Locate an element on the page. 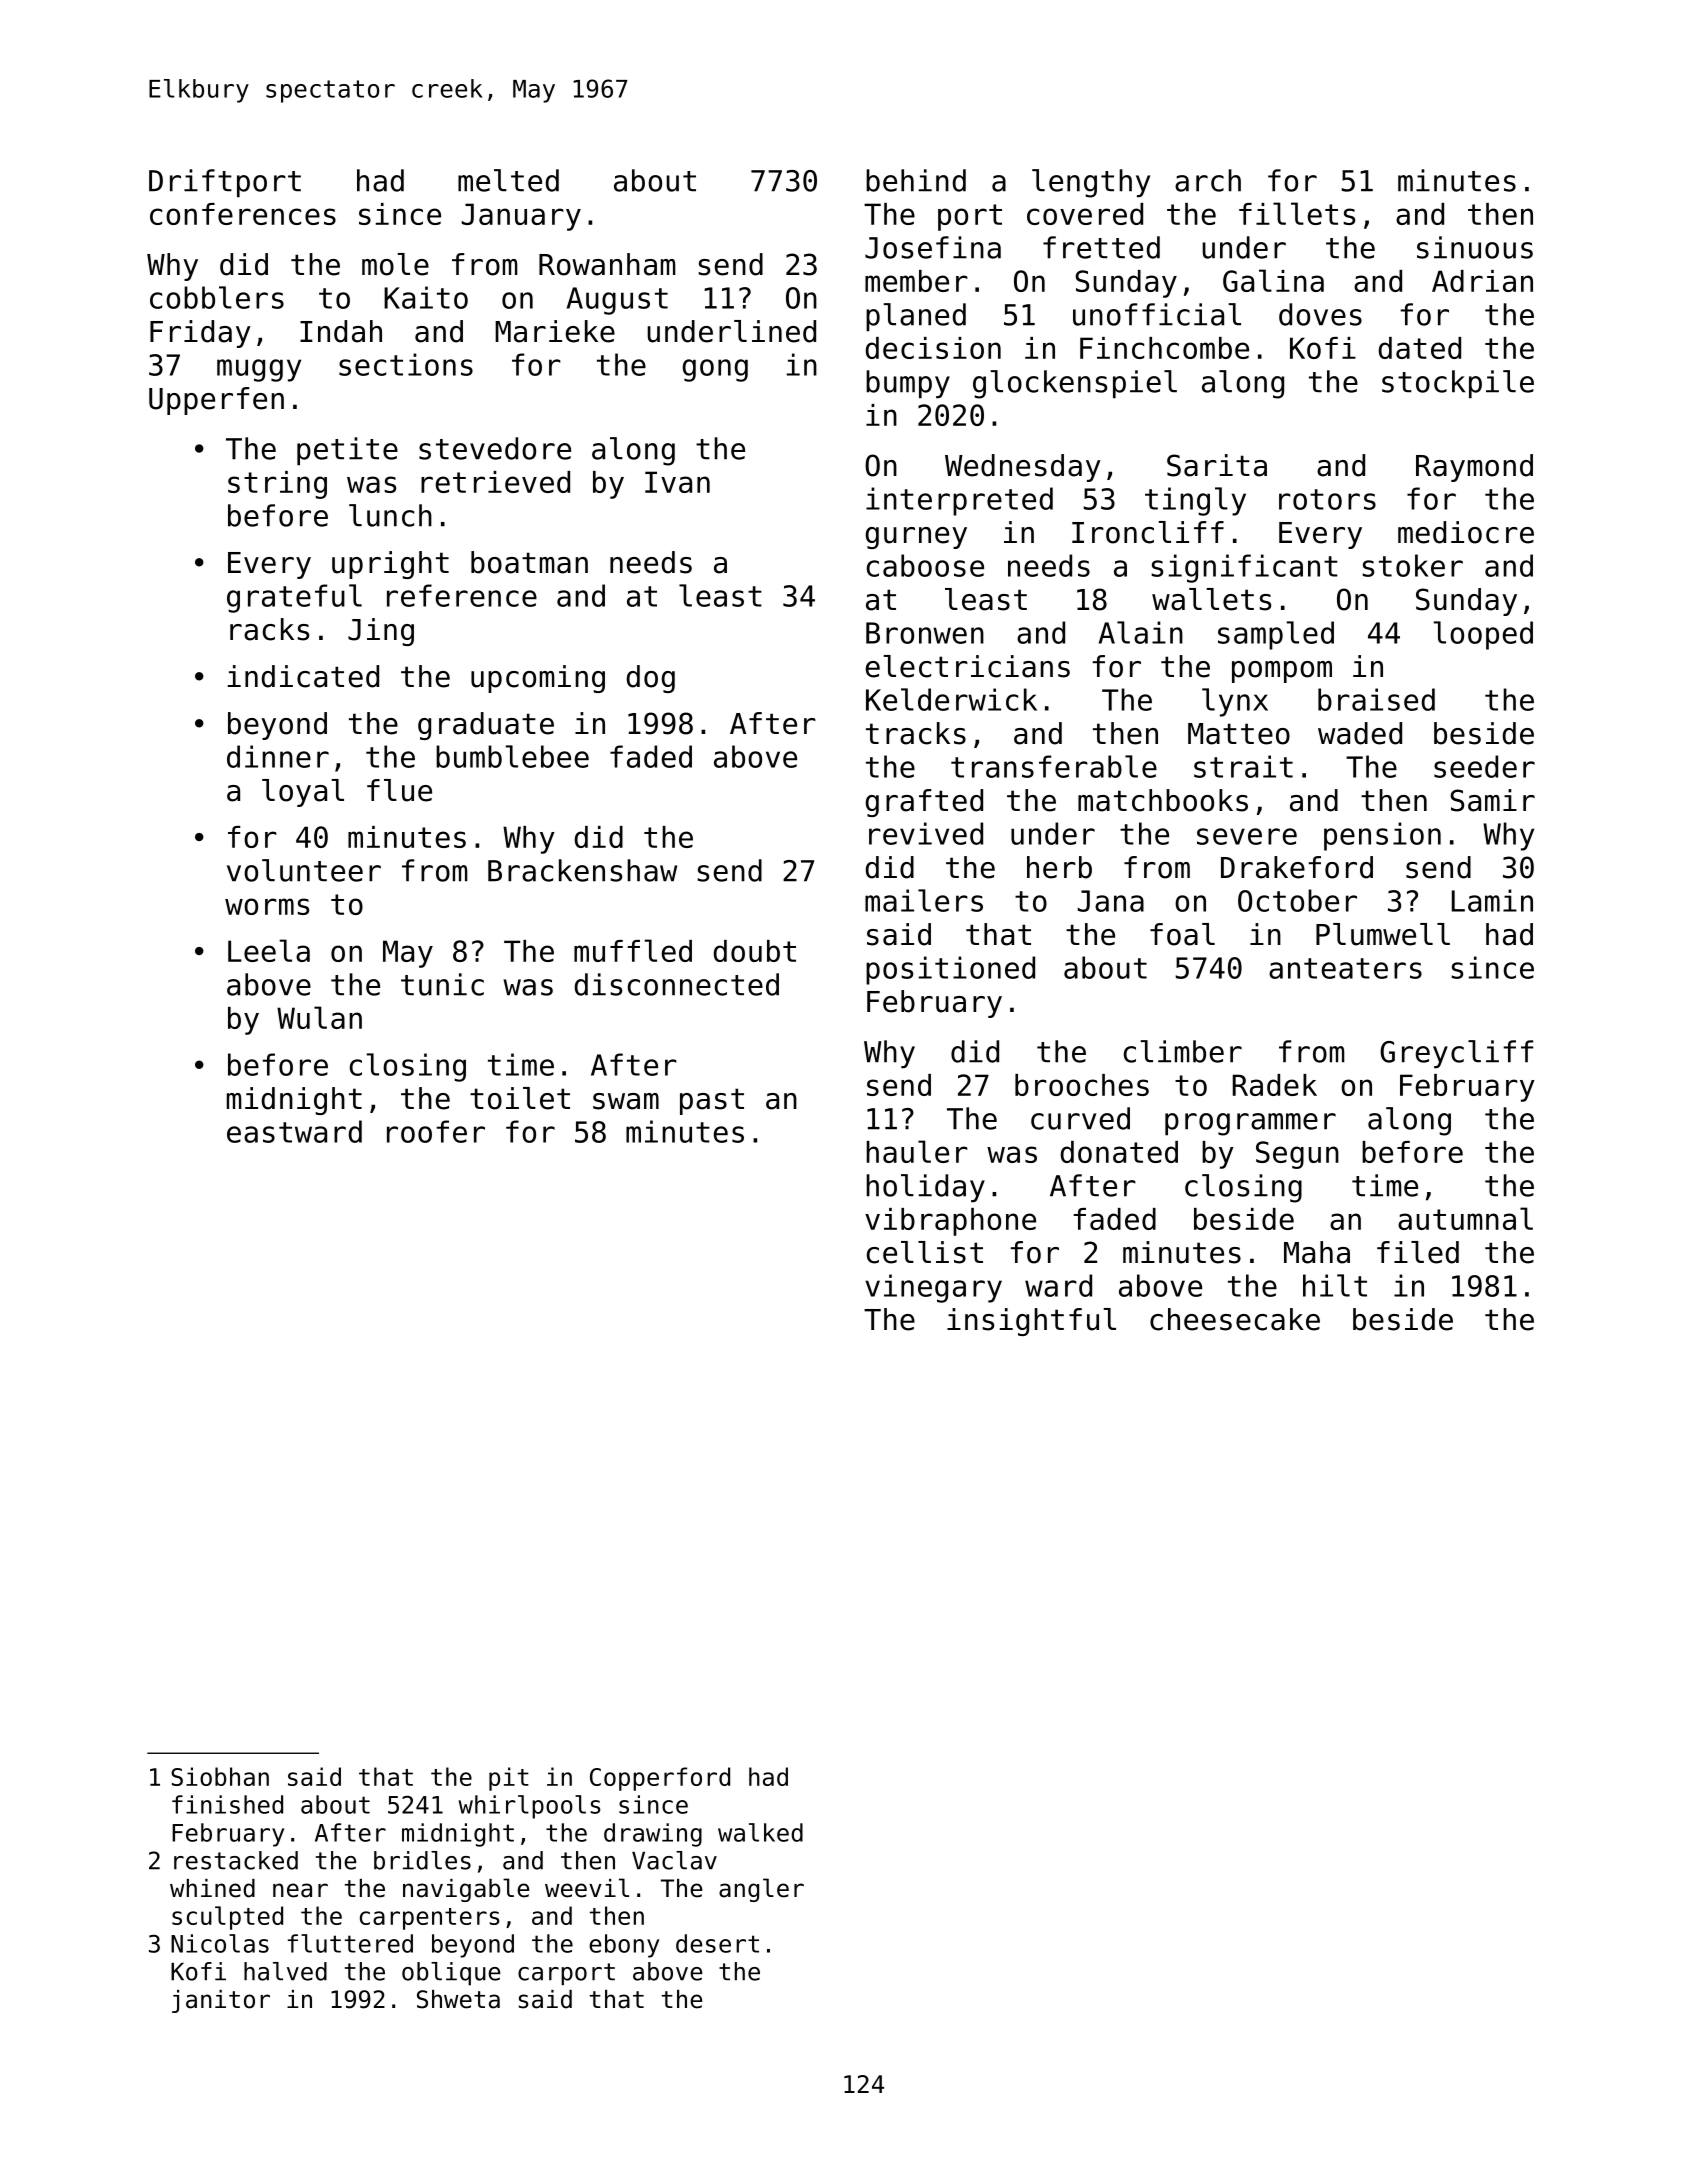 This page has height=2178, width=1683. angler is located at coordinates (761, 1890).
